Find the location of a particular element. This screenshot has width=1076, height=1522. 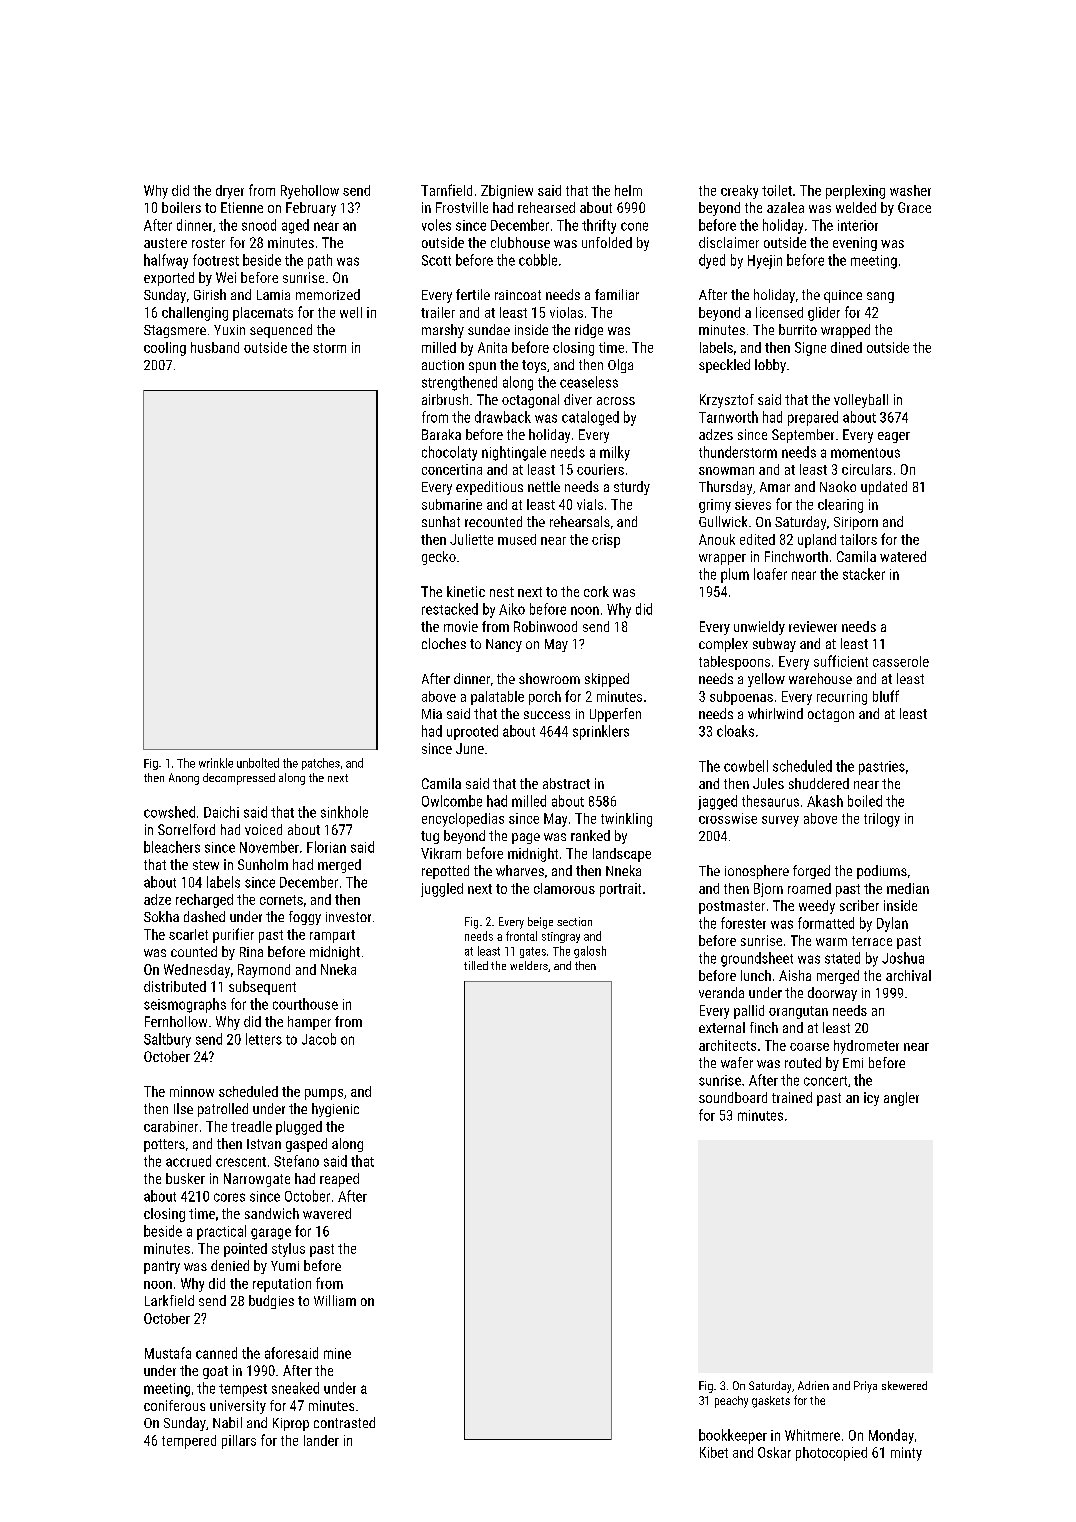

photocopied is located at coordinates (831, 1454).
